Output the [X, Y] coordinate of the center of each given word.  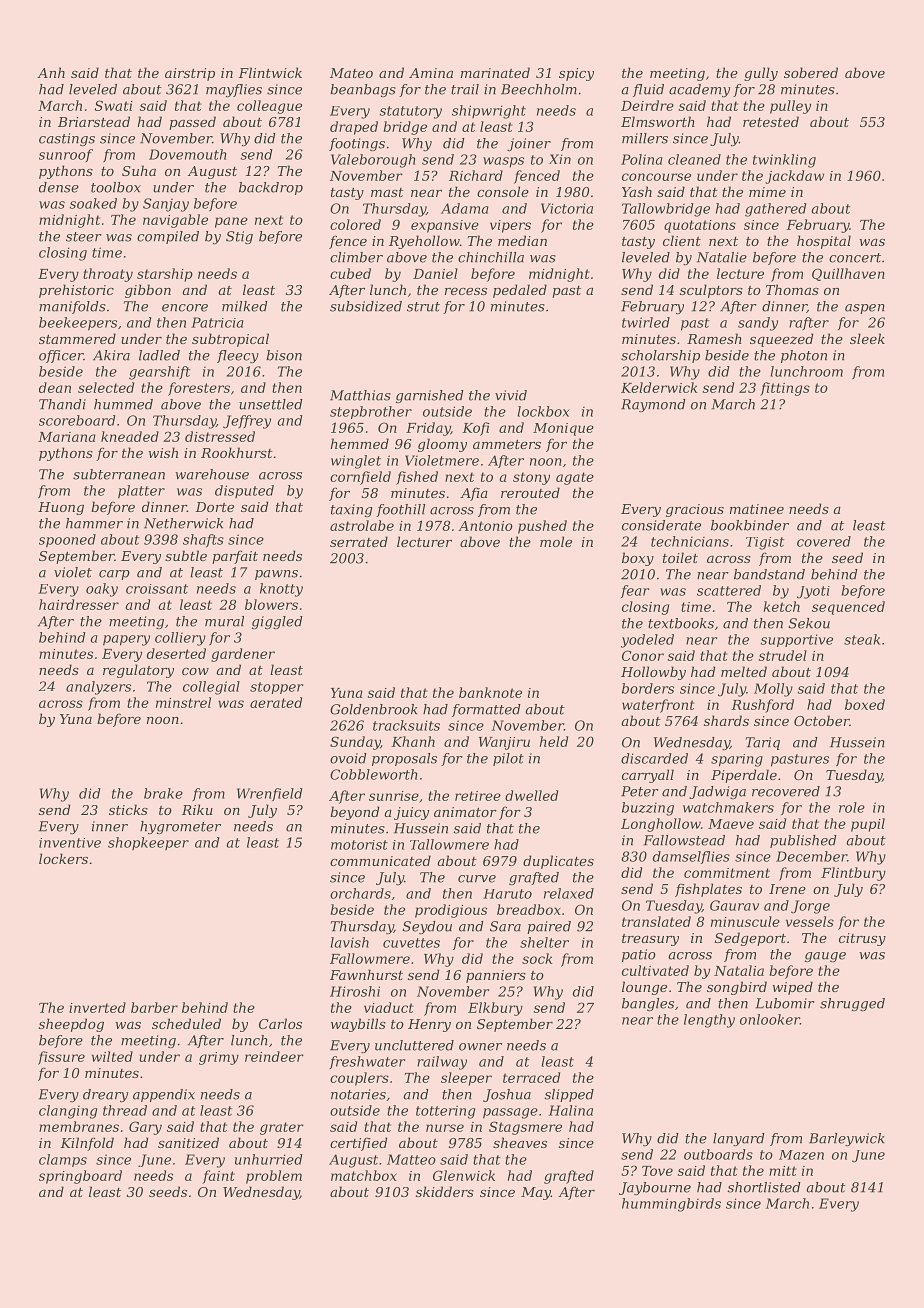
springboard [80, 1177]
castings [67, 139]
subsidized [366, 306]
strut [423, 307]
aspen [865, 309]
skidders [445, 1191]
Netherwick [183, 523]
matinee [757, 509]
